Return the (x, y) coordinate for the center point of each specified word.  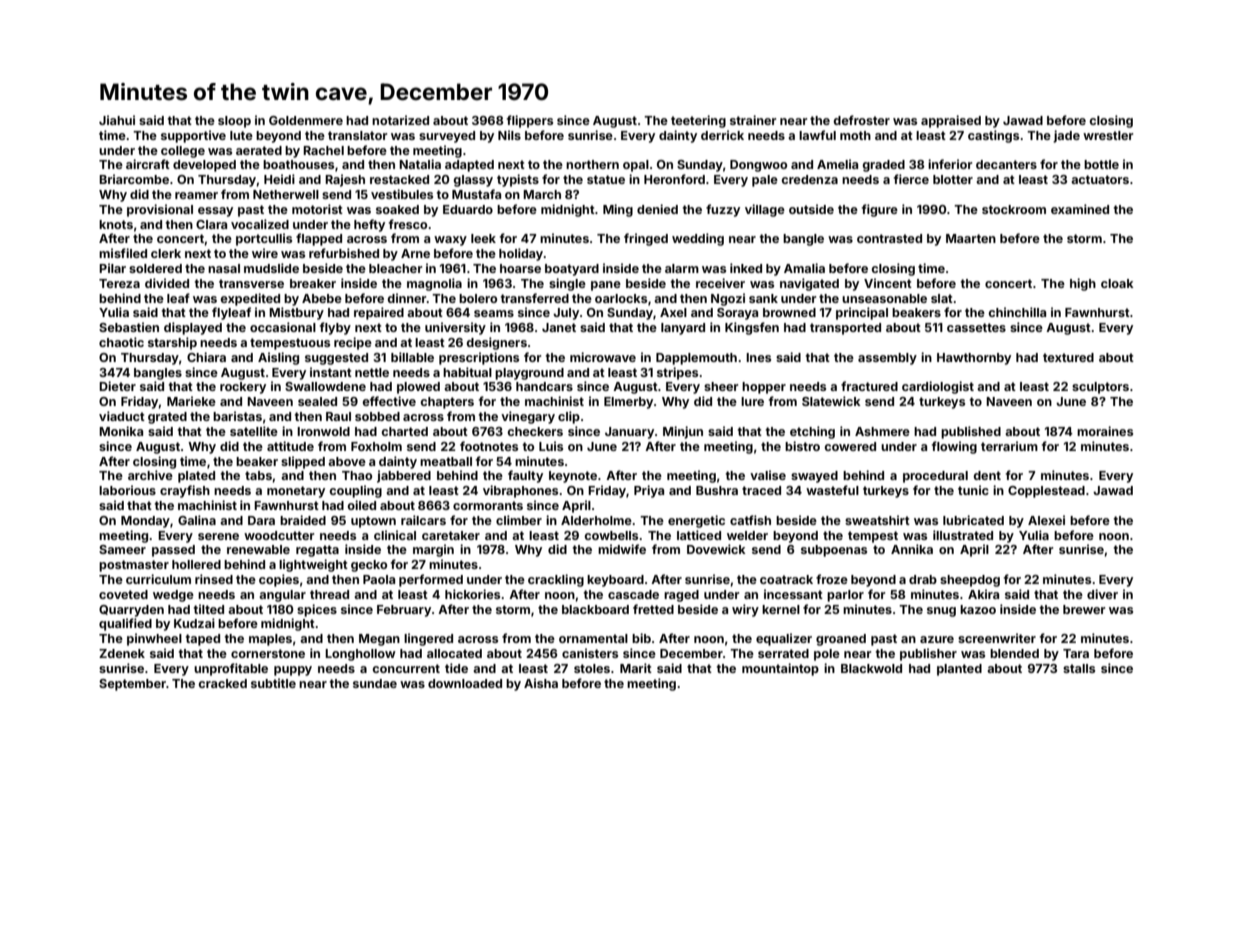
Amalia (804, 268)
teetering (698, 121)
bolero (478, 298)
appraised (951, 121)
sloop (234, 122)
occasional (283, 327)
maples (270, 640)
